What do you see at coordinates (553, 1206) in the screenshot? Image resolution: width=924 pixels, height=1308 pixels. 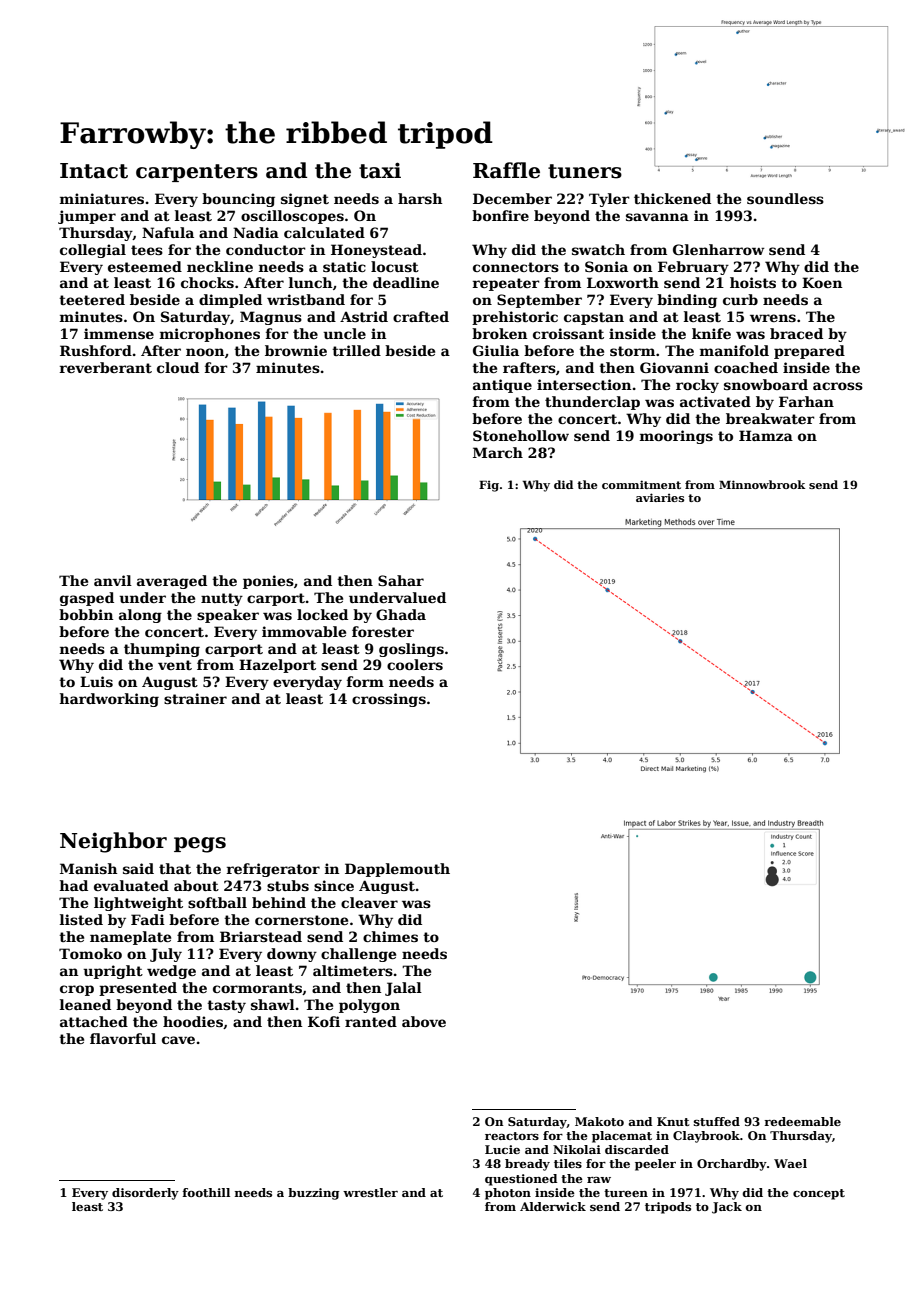 I see `Alderwick` at bounding box center [553, 1206].
